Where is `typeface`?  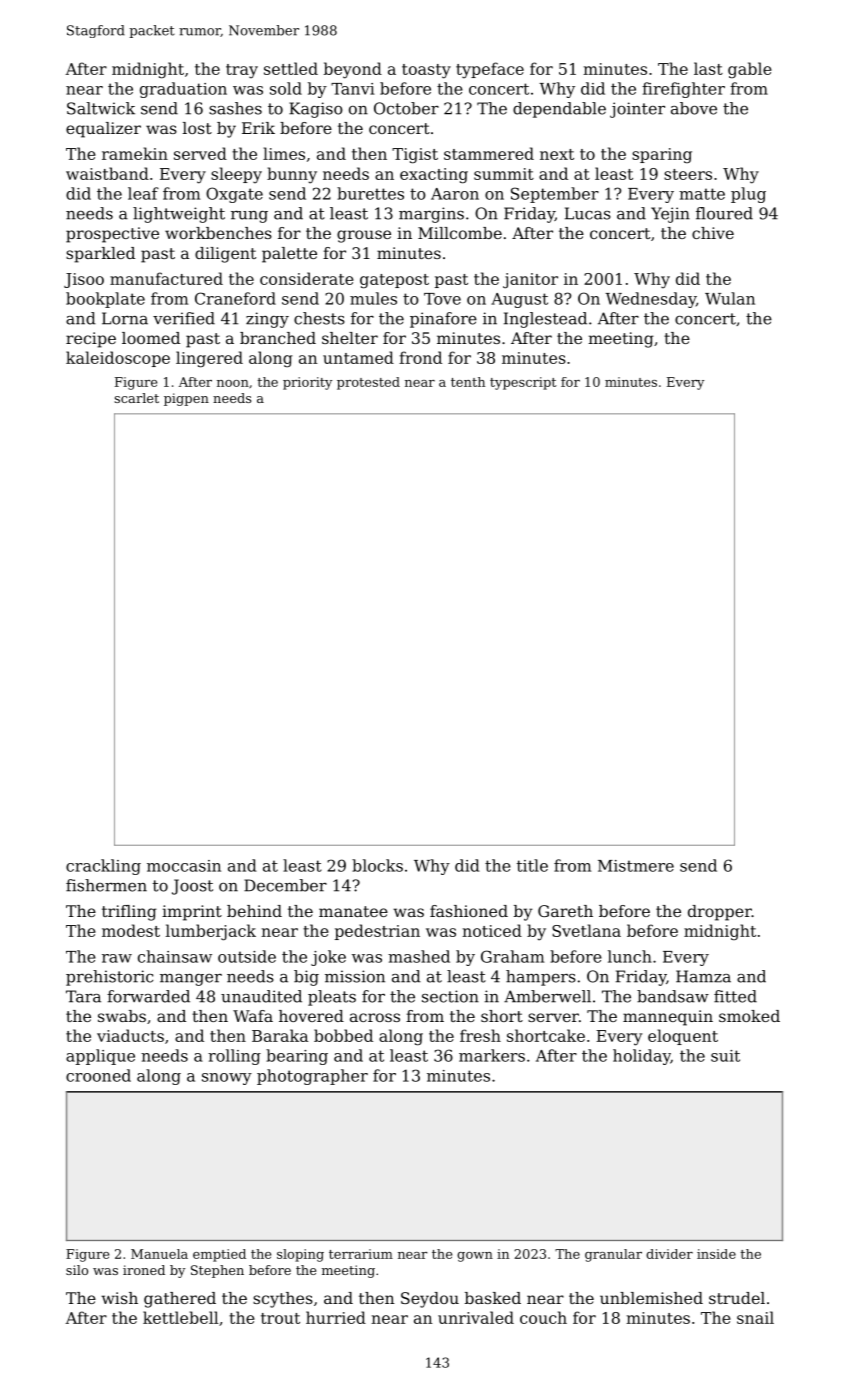
typeface is located at coordinates (490, 70).
